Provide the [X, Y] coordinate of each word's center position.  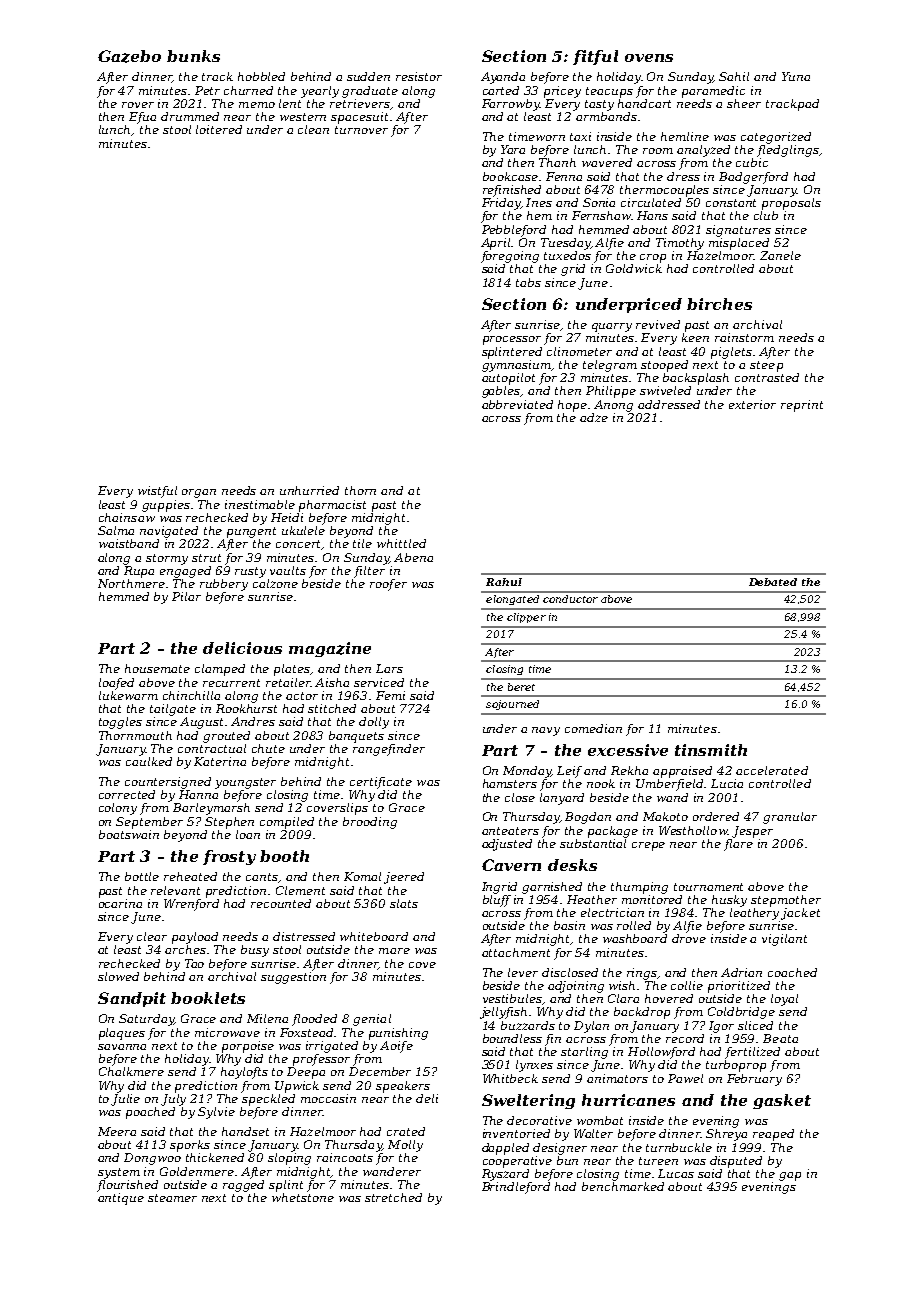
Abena [413, 557]
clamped [220, 670]
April [496, 244]
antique [121, 1199]
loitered [219, 129]
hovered [669, 998]
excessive [628, 750]
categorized [776, 138]
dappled [505, 1149]
